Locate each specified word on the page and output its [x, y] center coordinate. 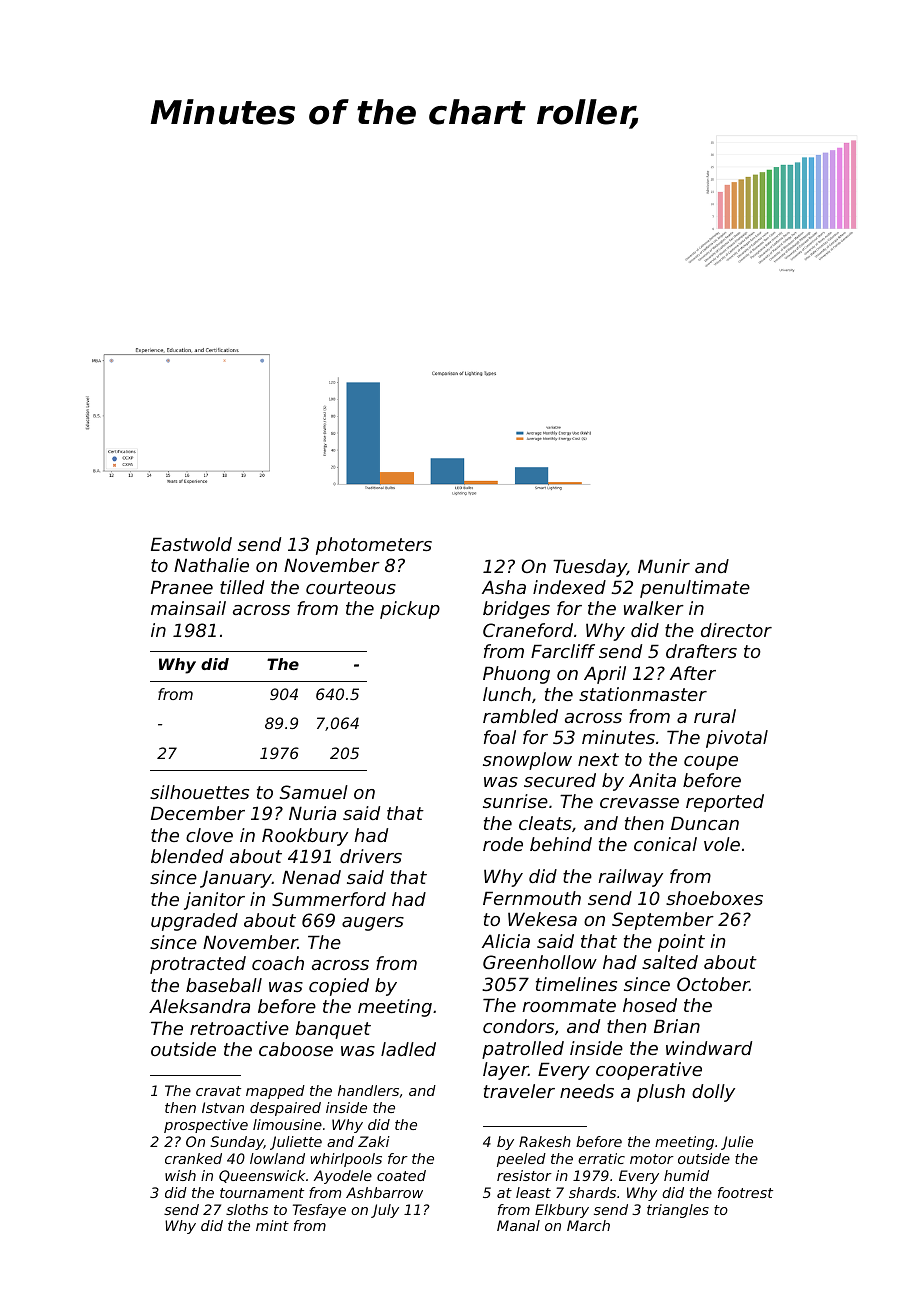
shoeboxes [714, 898]
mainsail [188, 608]
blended [187, 856]
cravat [218, 1091]
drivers [371, 856]
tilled [242, 587]
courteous [351, 587]
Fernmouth [532, 898]
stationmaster [643, 694]
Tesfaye [319, 1211]
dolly [713, 1093]
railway [630, 878]
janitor [214, 901]
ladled [408, 1049]
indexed [569, 587]
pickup [410, 610]
